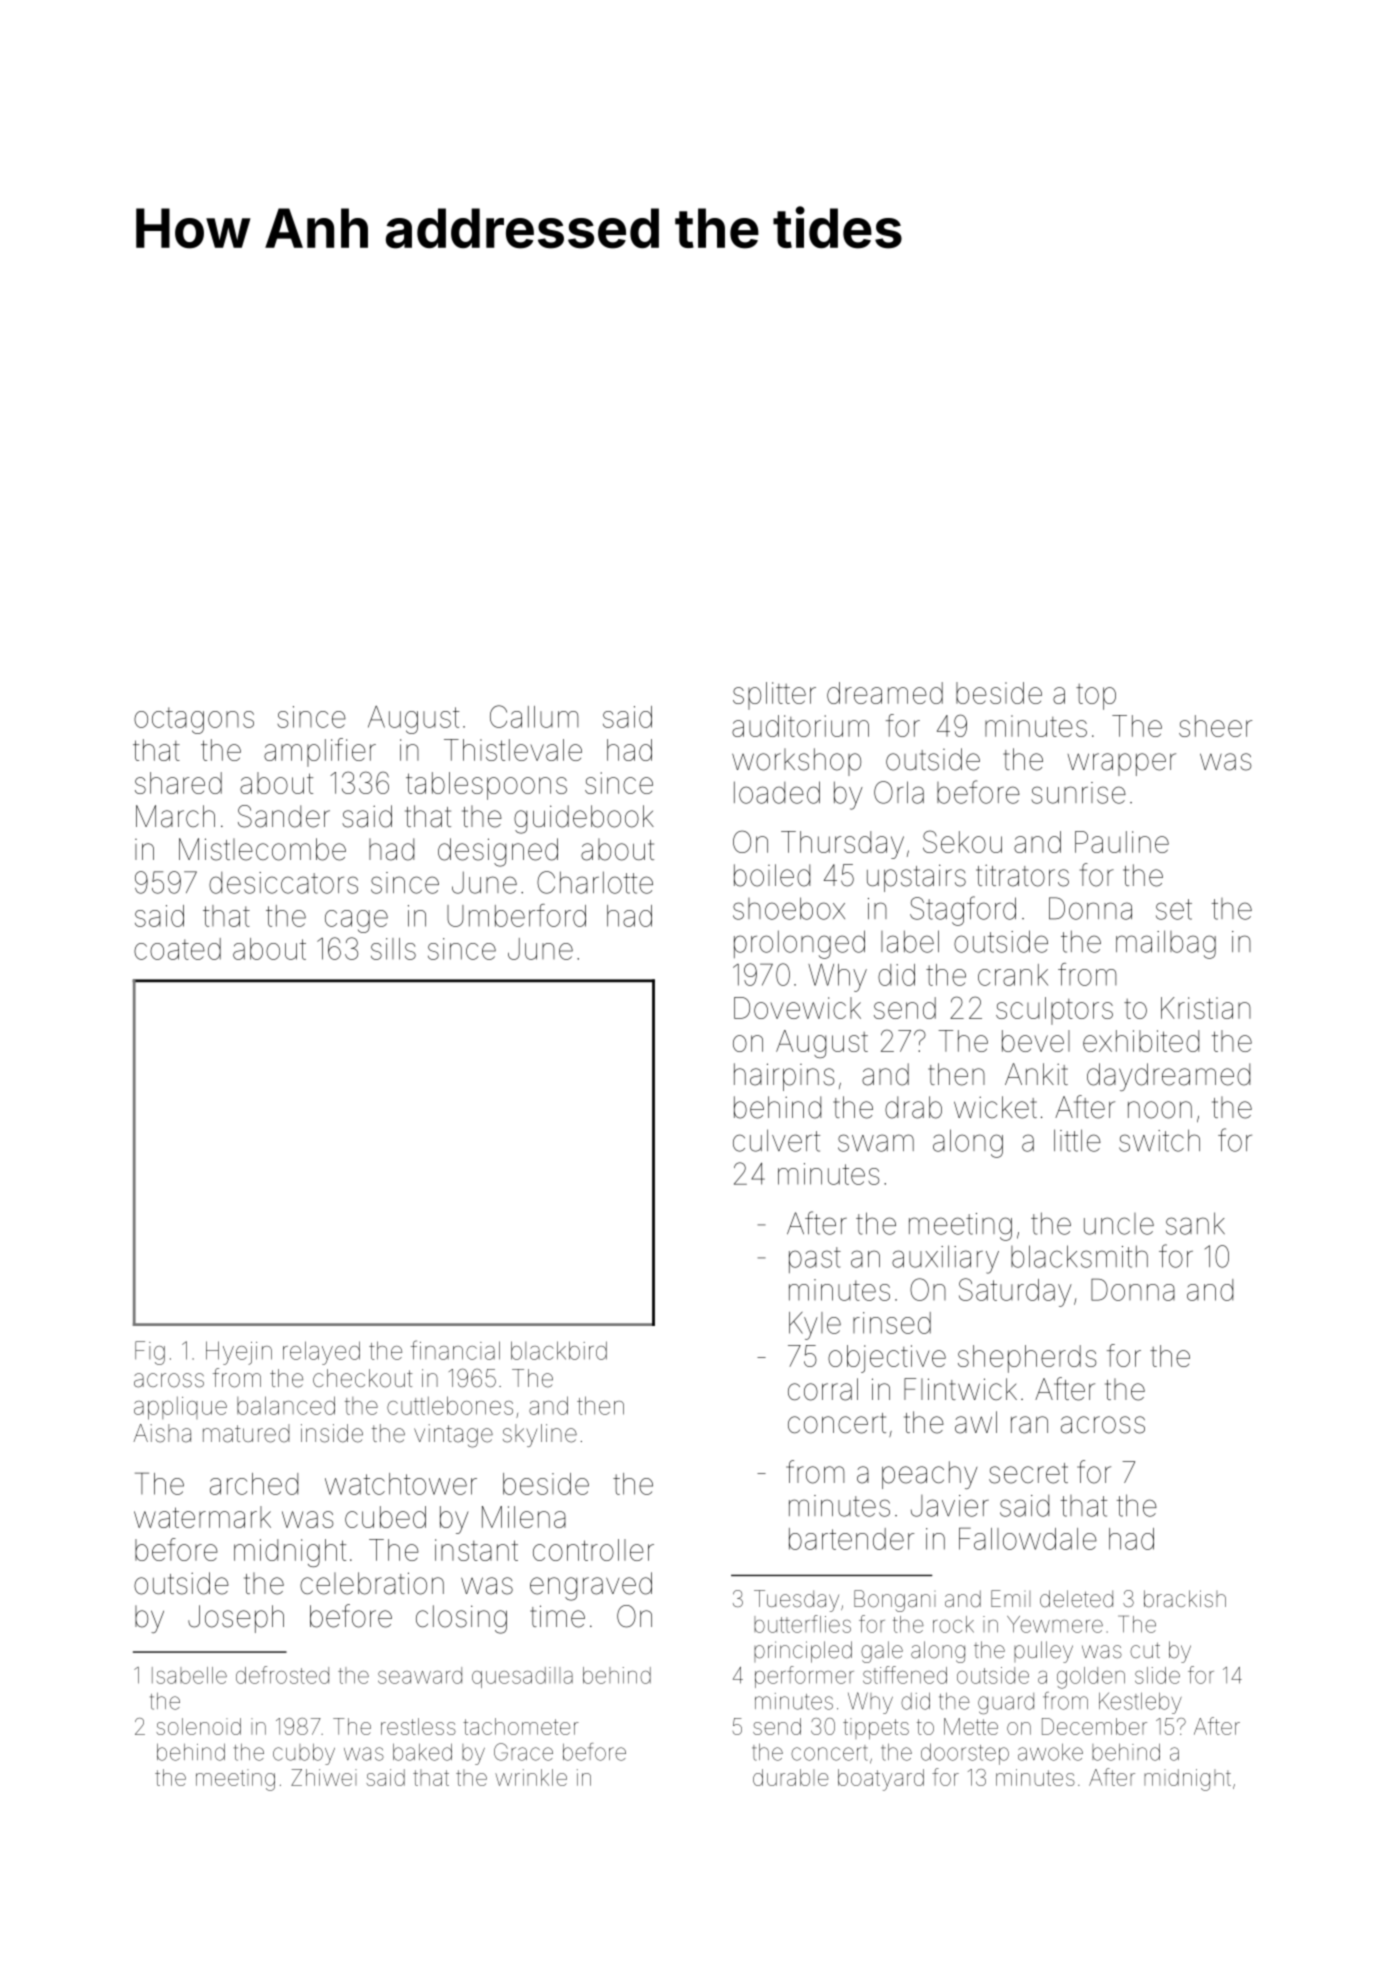 The image size is (1386, 1969). I want to click on auditorium, so click(800, 726).
